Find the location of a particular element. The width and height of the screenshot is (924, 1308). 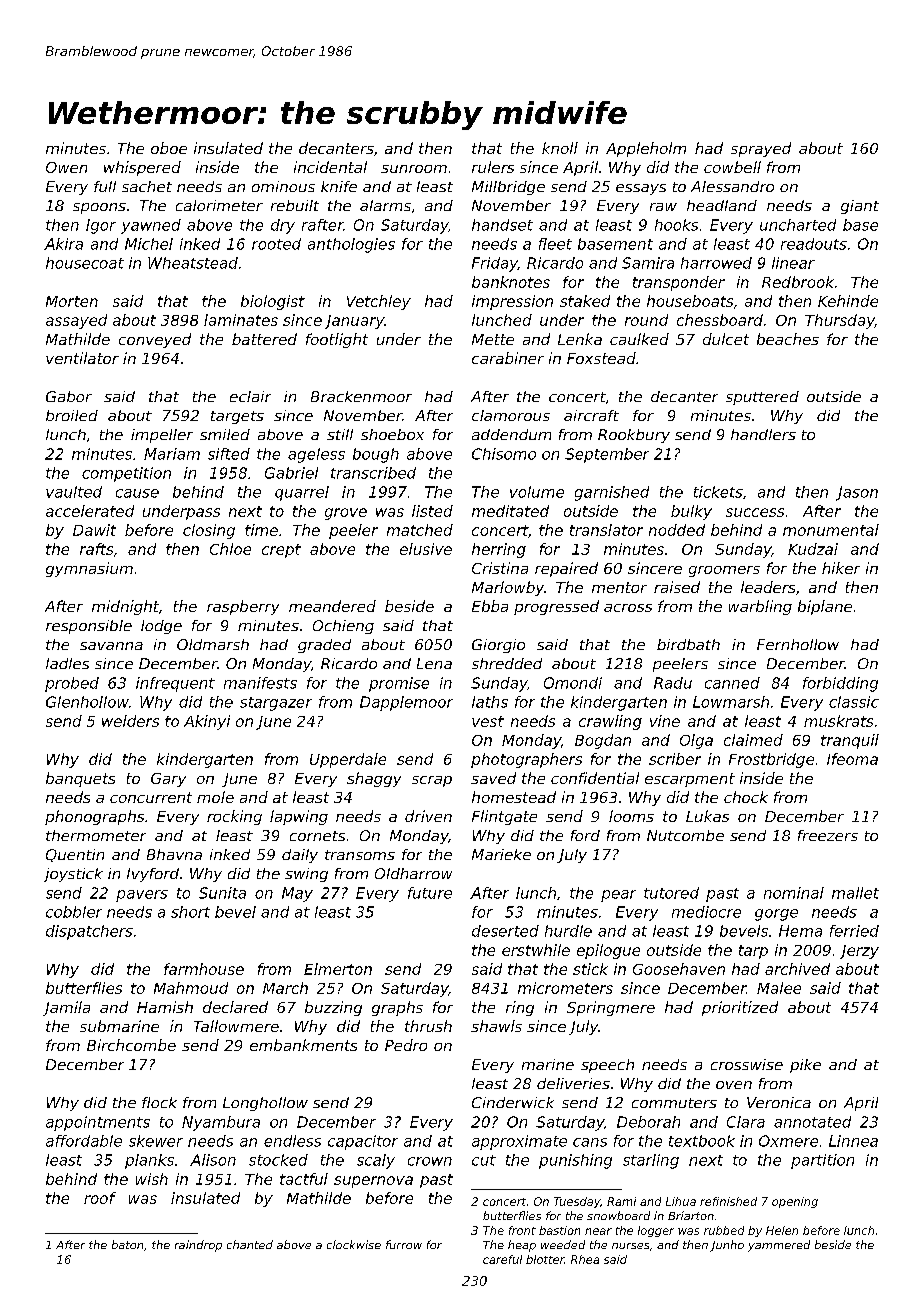

oboe is located at coordinates (169, 148).
